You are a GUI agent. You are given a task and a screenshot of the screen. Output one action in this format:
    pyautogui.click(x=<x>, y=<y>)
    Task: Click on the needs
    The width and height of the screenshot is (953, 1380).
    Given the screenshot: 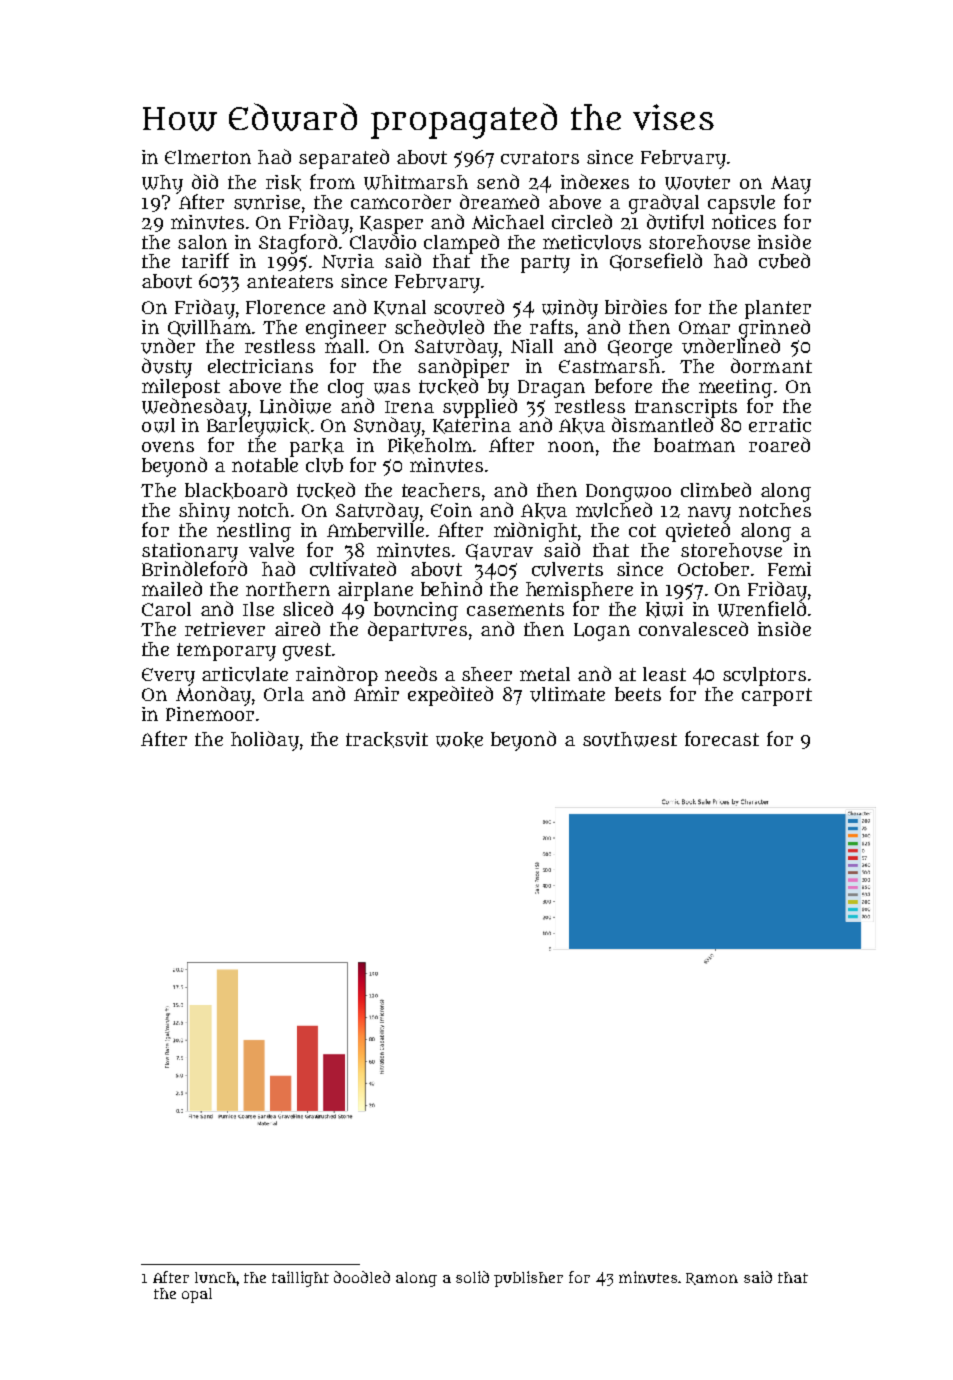 What is the action you would take?
    pyautogui.click(x=411, y=673)
